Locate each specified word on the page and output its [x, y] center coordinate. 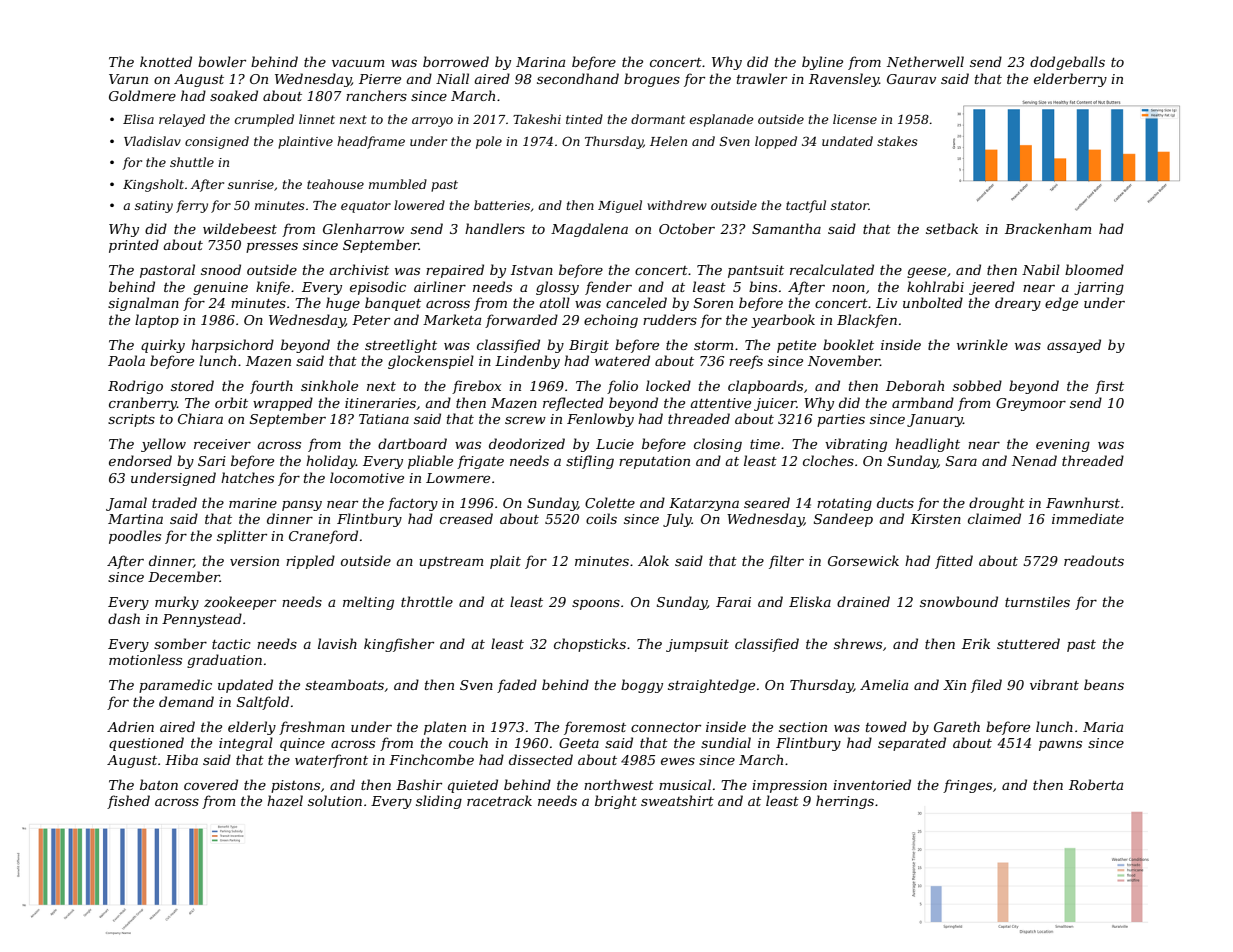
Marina [540, 62]
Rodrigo [135, 387]
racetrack [499, 800]
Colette [610, 502]
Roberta [1096, 784]
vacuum [358, 63]
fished [128, 802]
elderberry [1070, 80]
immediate [1088, 518]
